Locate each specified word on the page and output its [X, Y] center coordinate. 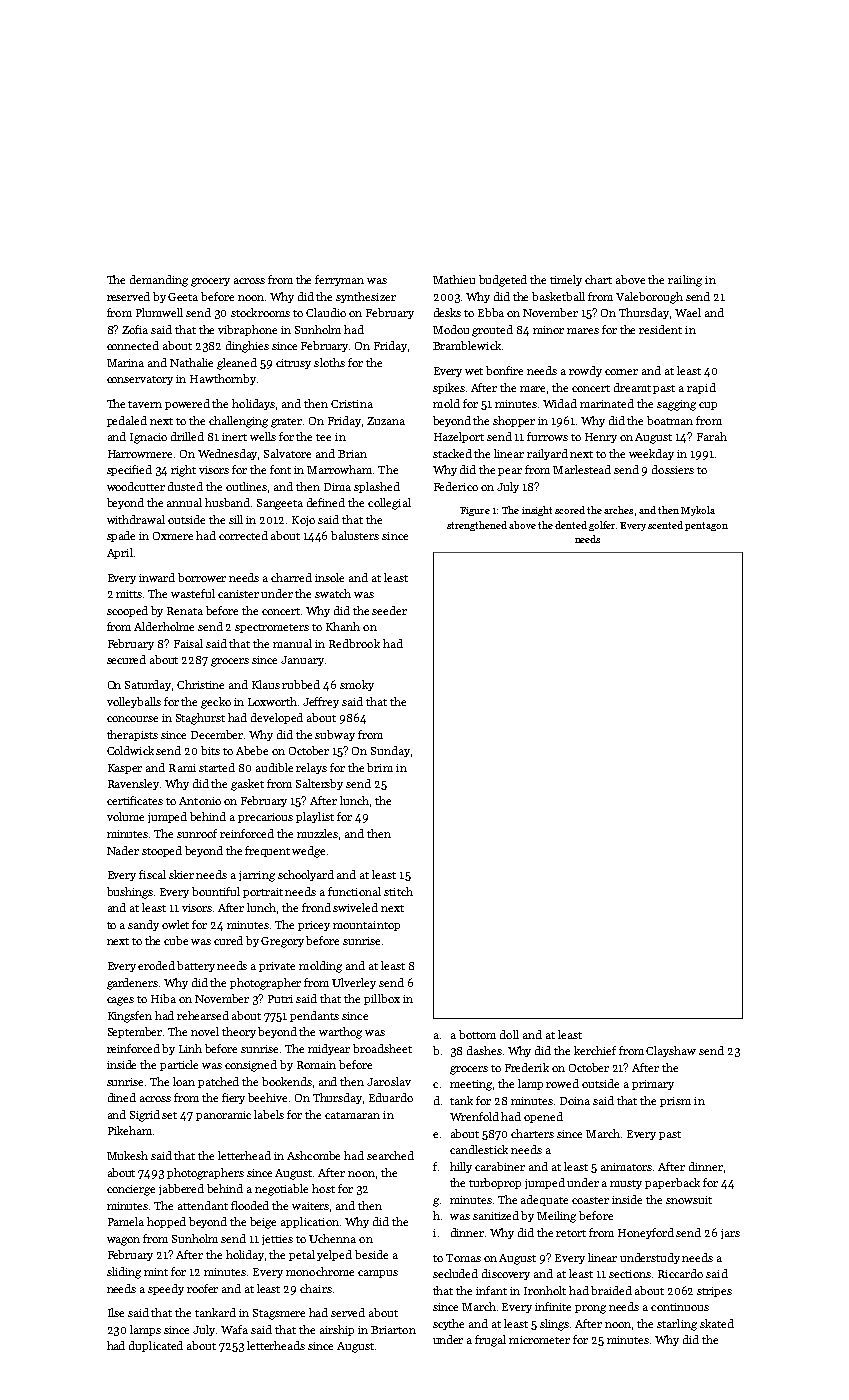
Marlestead [582, 469]
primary [653, 1085]
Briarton [393, 1330]
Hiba [163, 998]
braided [611, 1290]
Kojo [303, 521]
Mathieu [454, 279]
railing [685, 281]
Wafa [234, 1329]
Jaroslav [389, 1081]
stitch [398, 891]
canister [238, 594]
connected [133, 345]
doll [509, 1034]
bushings [130, 893]
